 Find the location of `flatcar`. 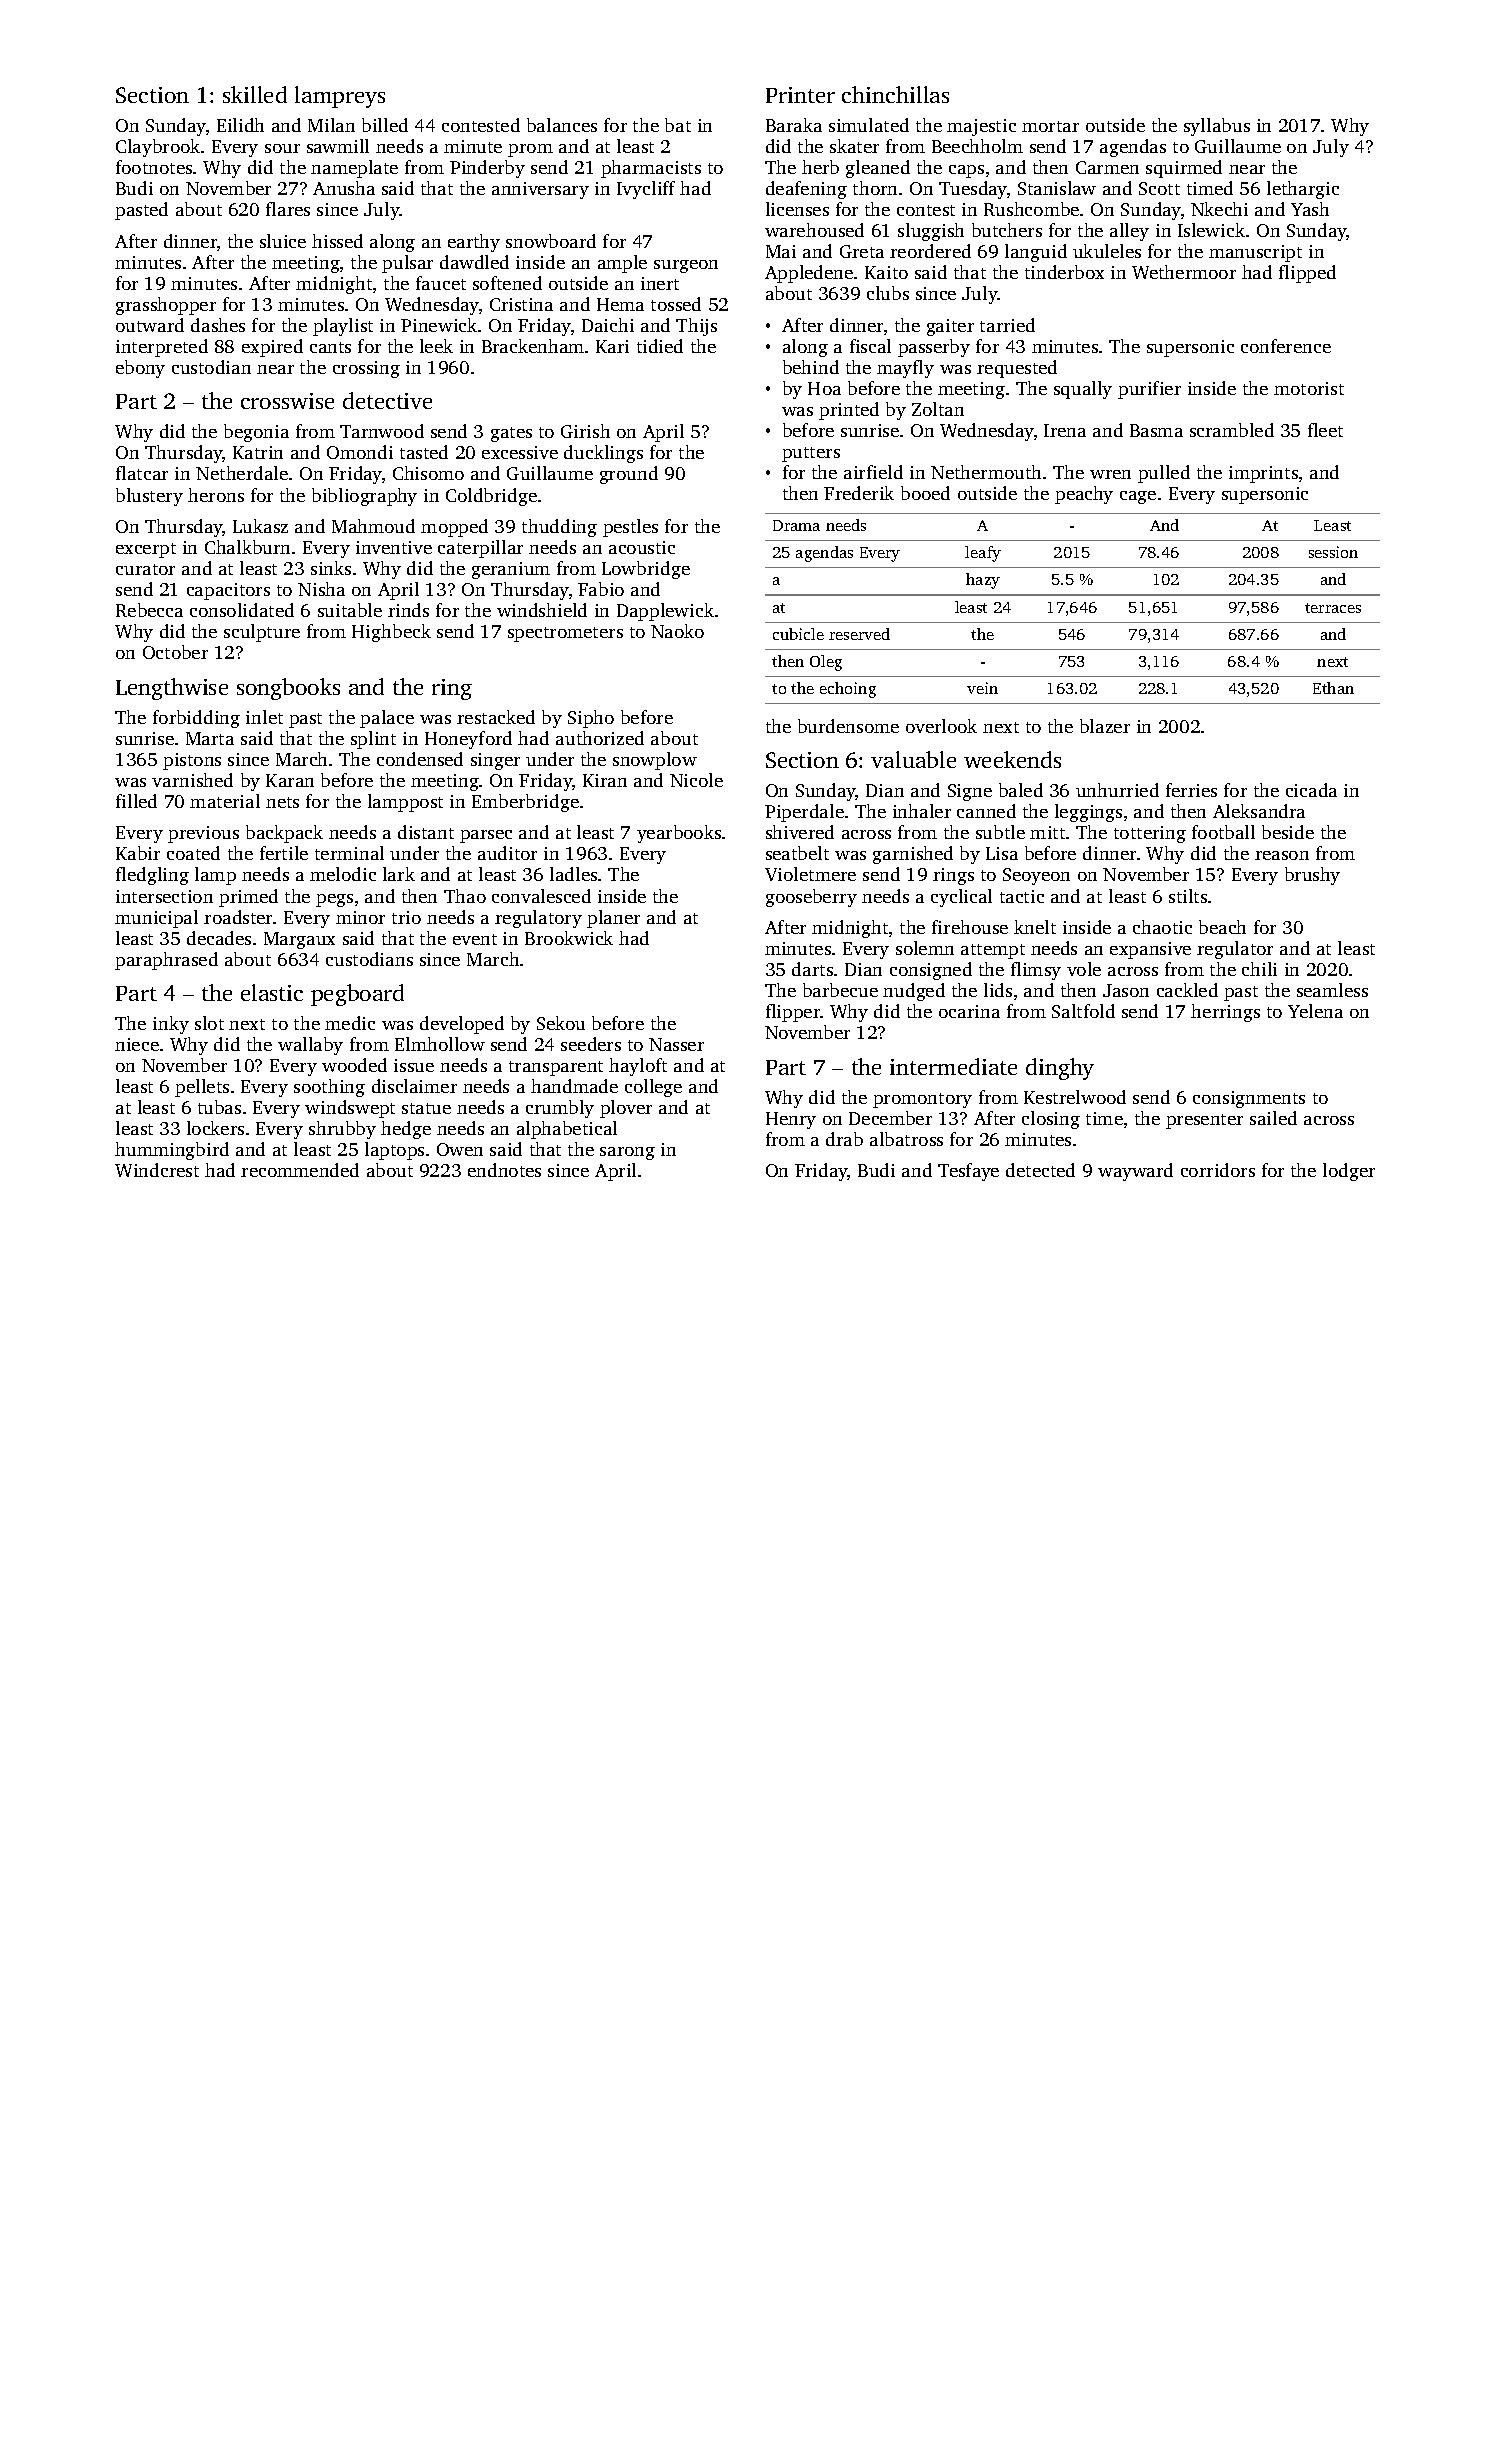

flatcar is located at coordinates (142, 473).
